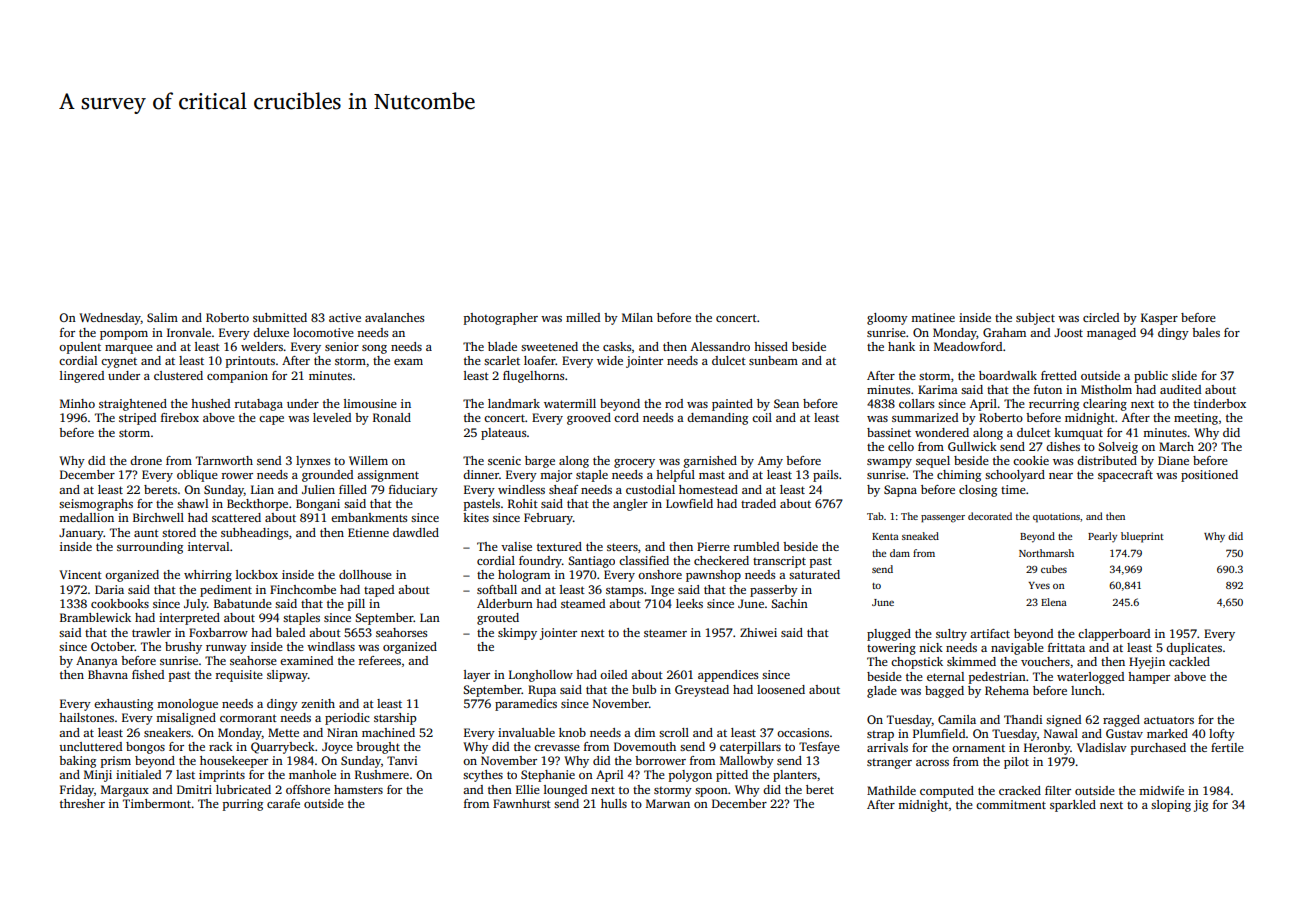  Describe the element at coordinates (167, 732) in the screenshot. I see `sneakers` at that location.
